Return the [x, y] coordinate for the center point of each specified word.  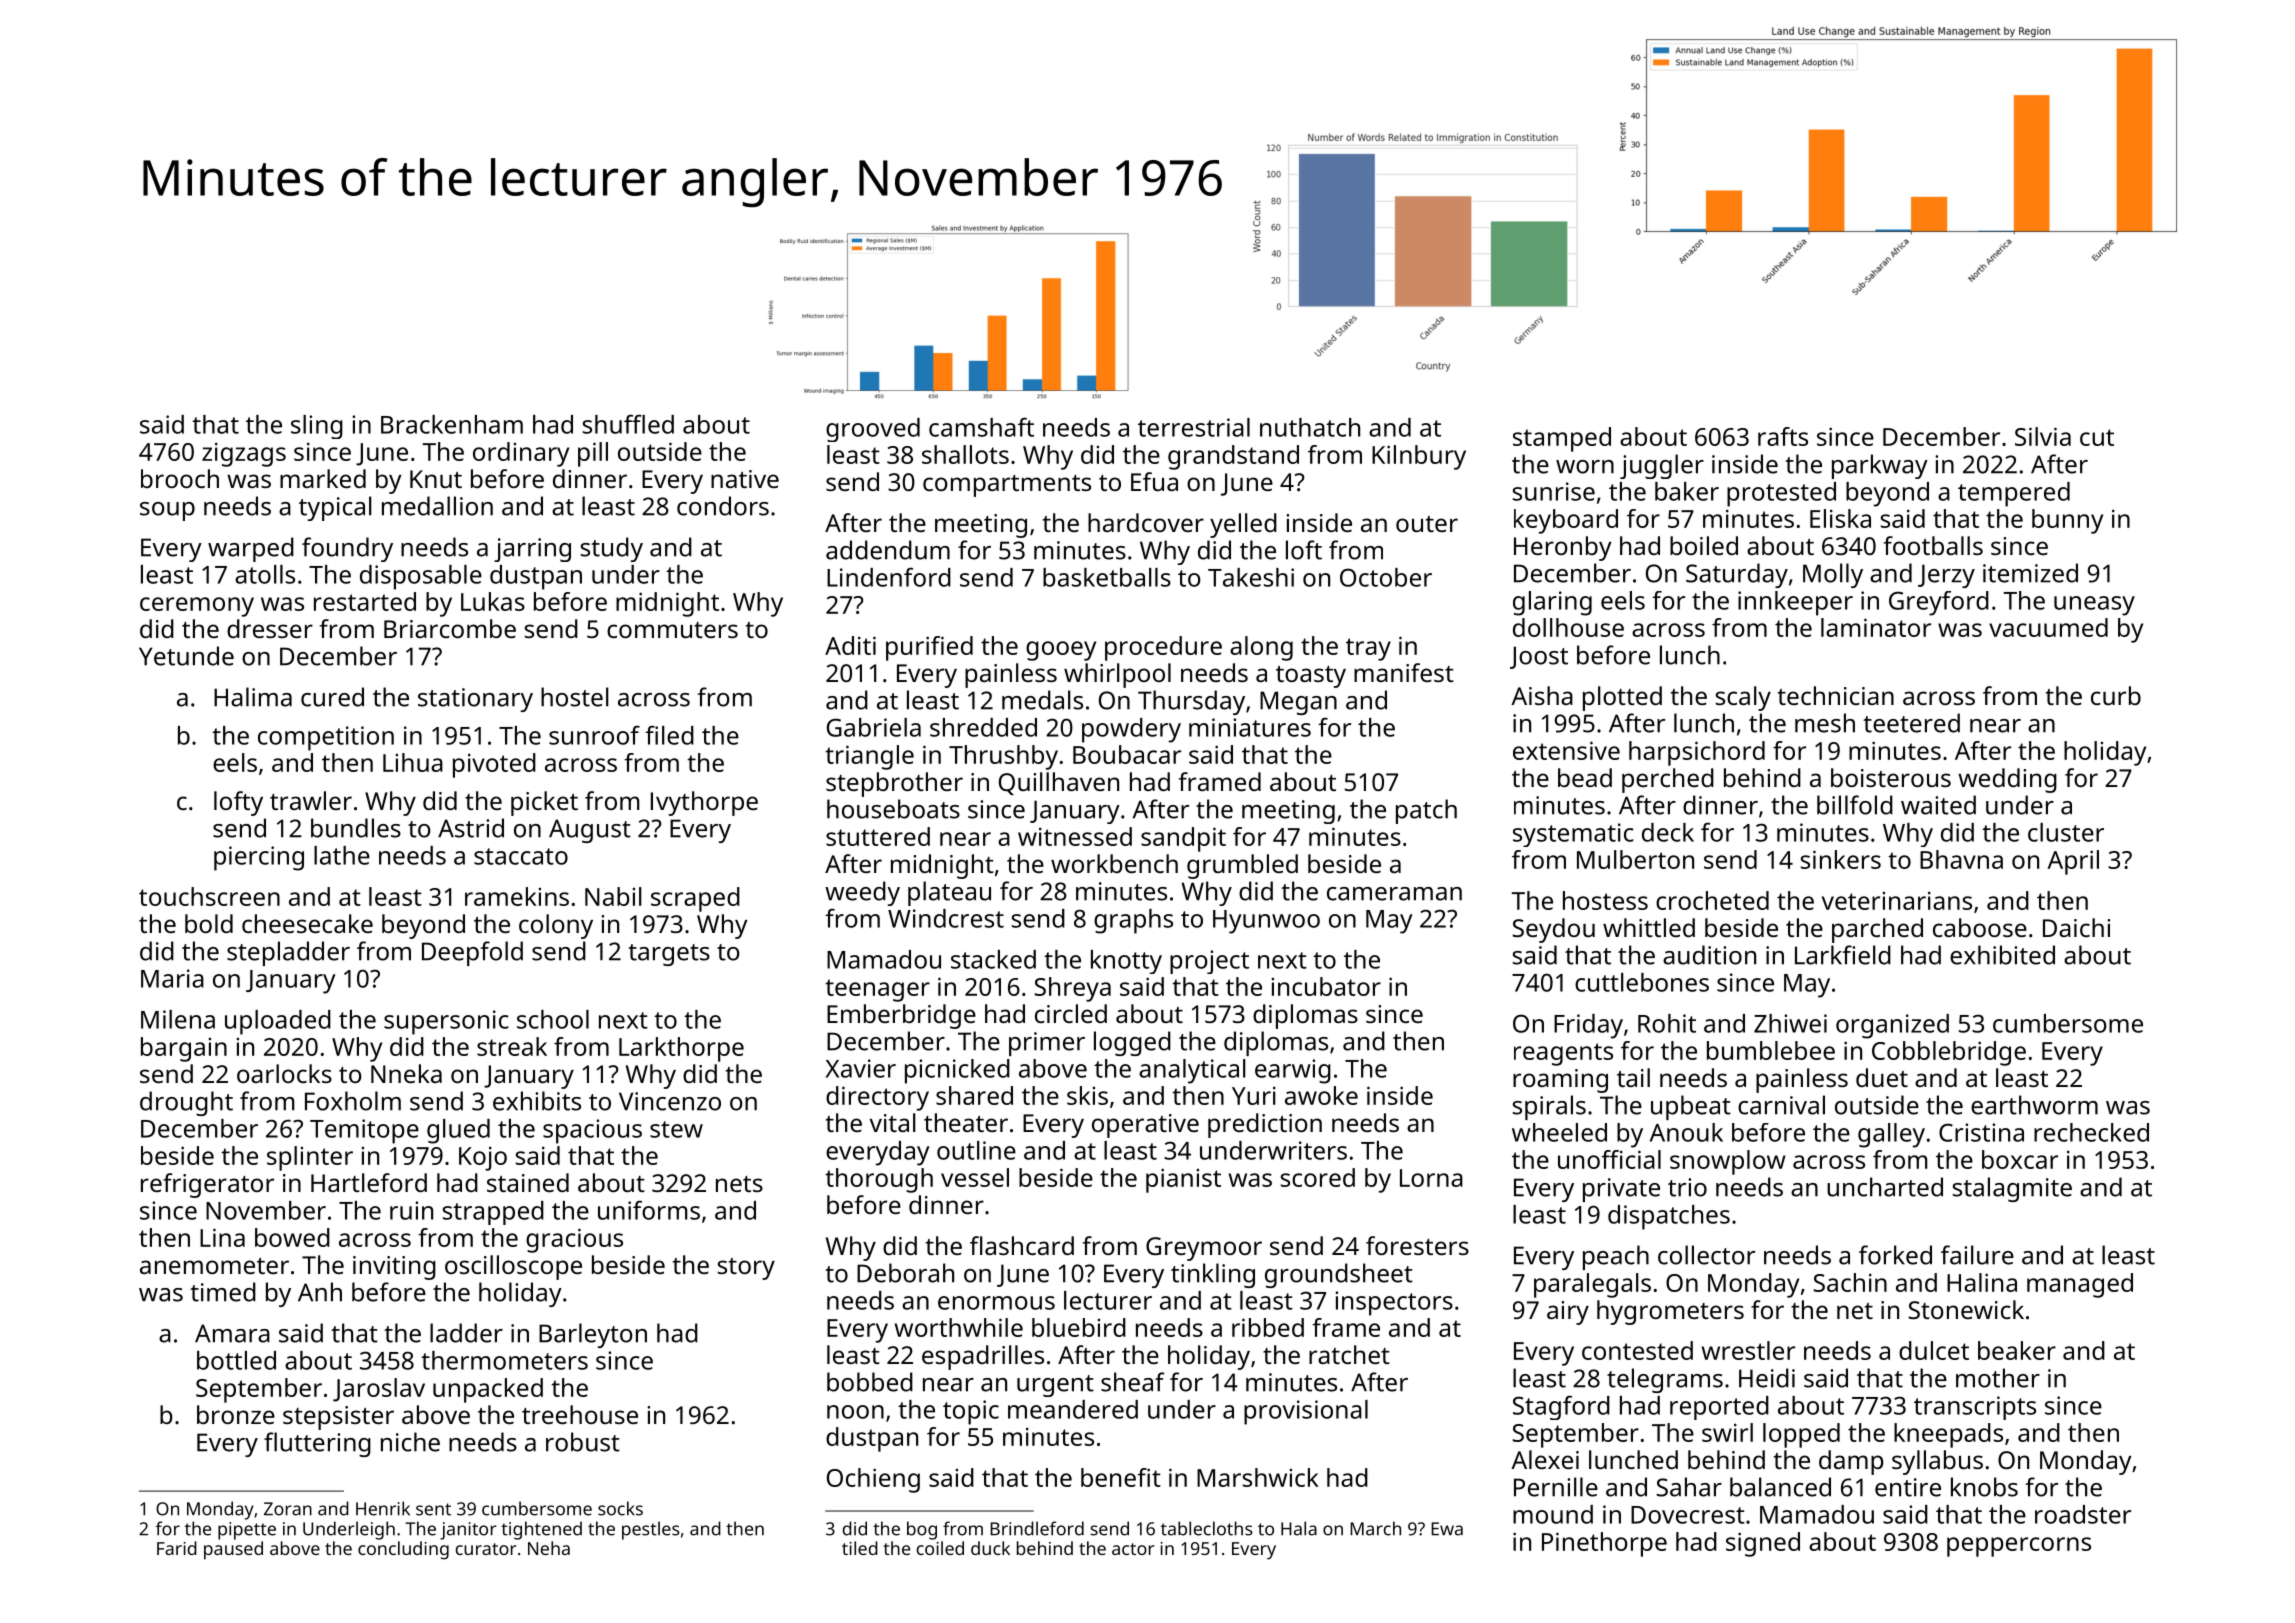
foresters [1417, 1245]
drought [186, 1103]
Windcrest [946, 918]
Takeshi [1251, 577]
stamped [1562, 439]
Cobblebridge [1949, 1053]
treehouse [580, 1414]
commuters [672, 630]
